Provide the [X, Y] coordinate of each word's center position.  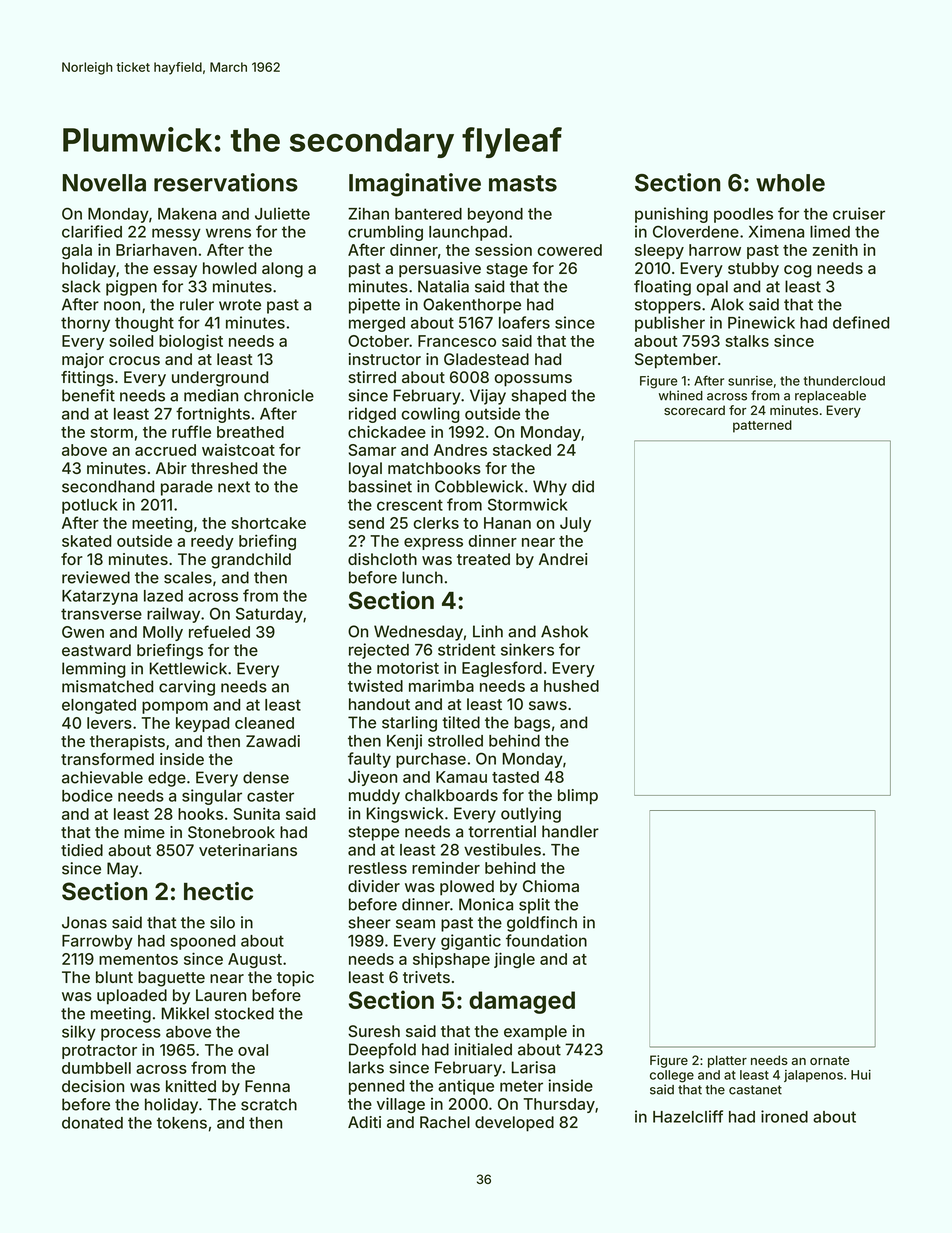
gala [77, 251]
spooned [202, 942]
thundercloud [844, 381]
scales [188, 577]
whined [681, 395]
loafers [524, 322]
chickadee [387, 431]
